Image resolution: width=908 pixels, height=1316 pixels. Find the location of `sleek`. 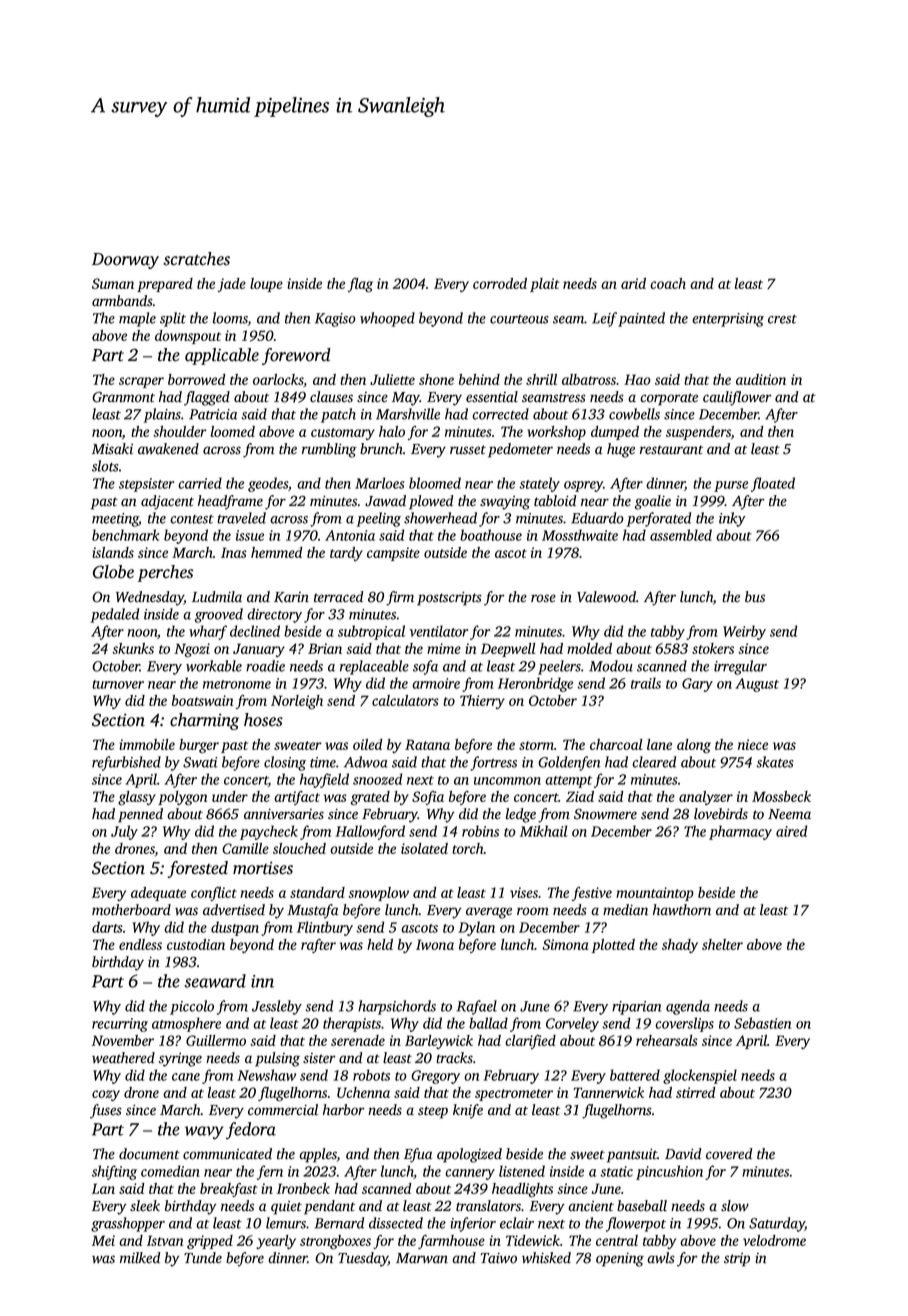

sleek is located at coordinates (145, 1206).
